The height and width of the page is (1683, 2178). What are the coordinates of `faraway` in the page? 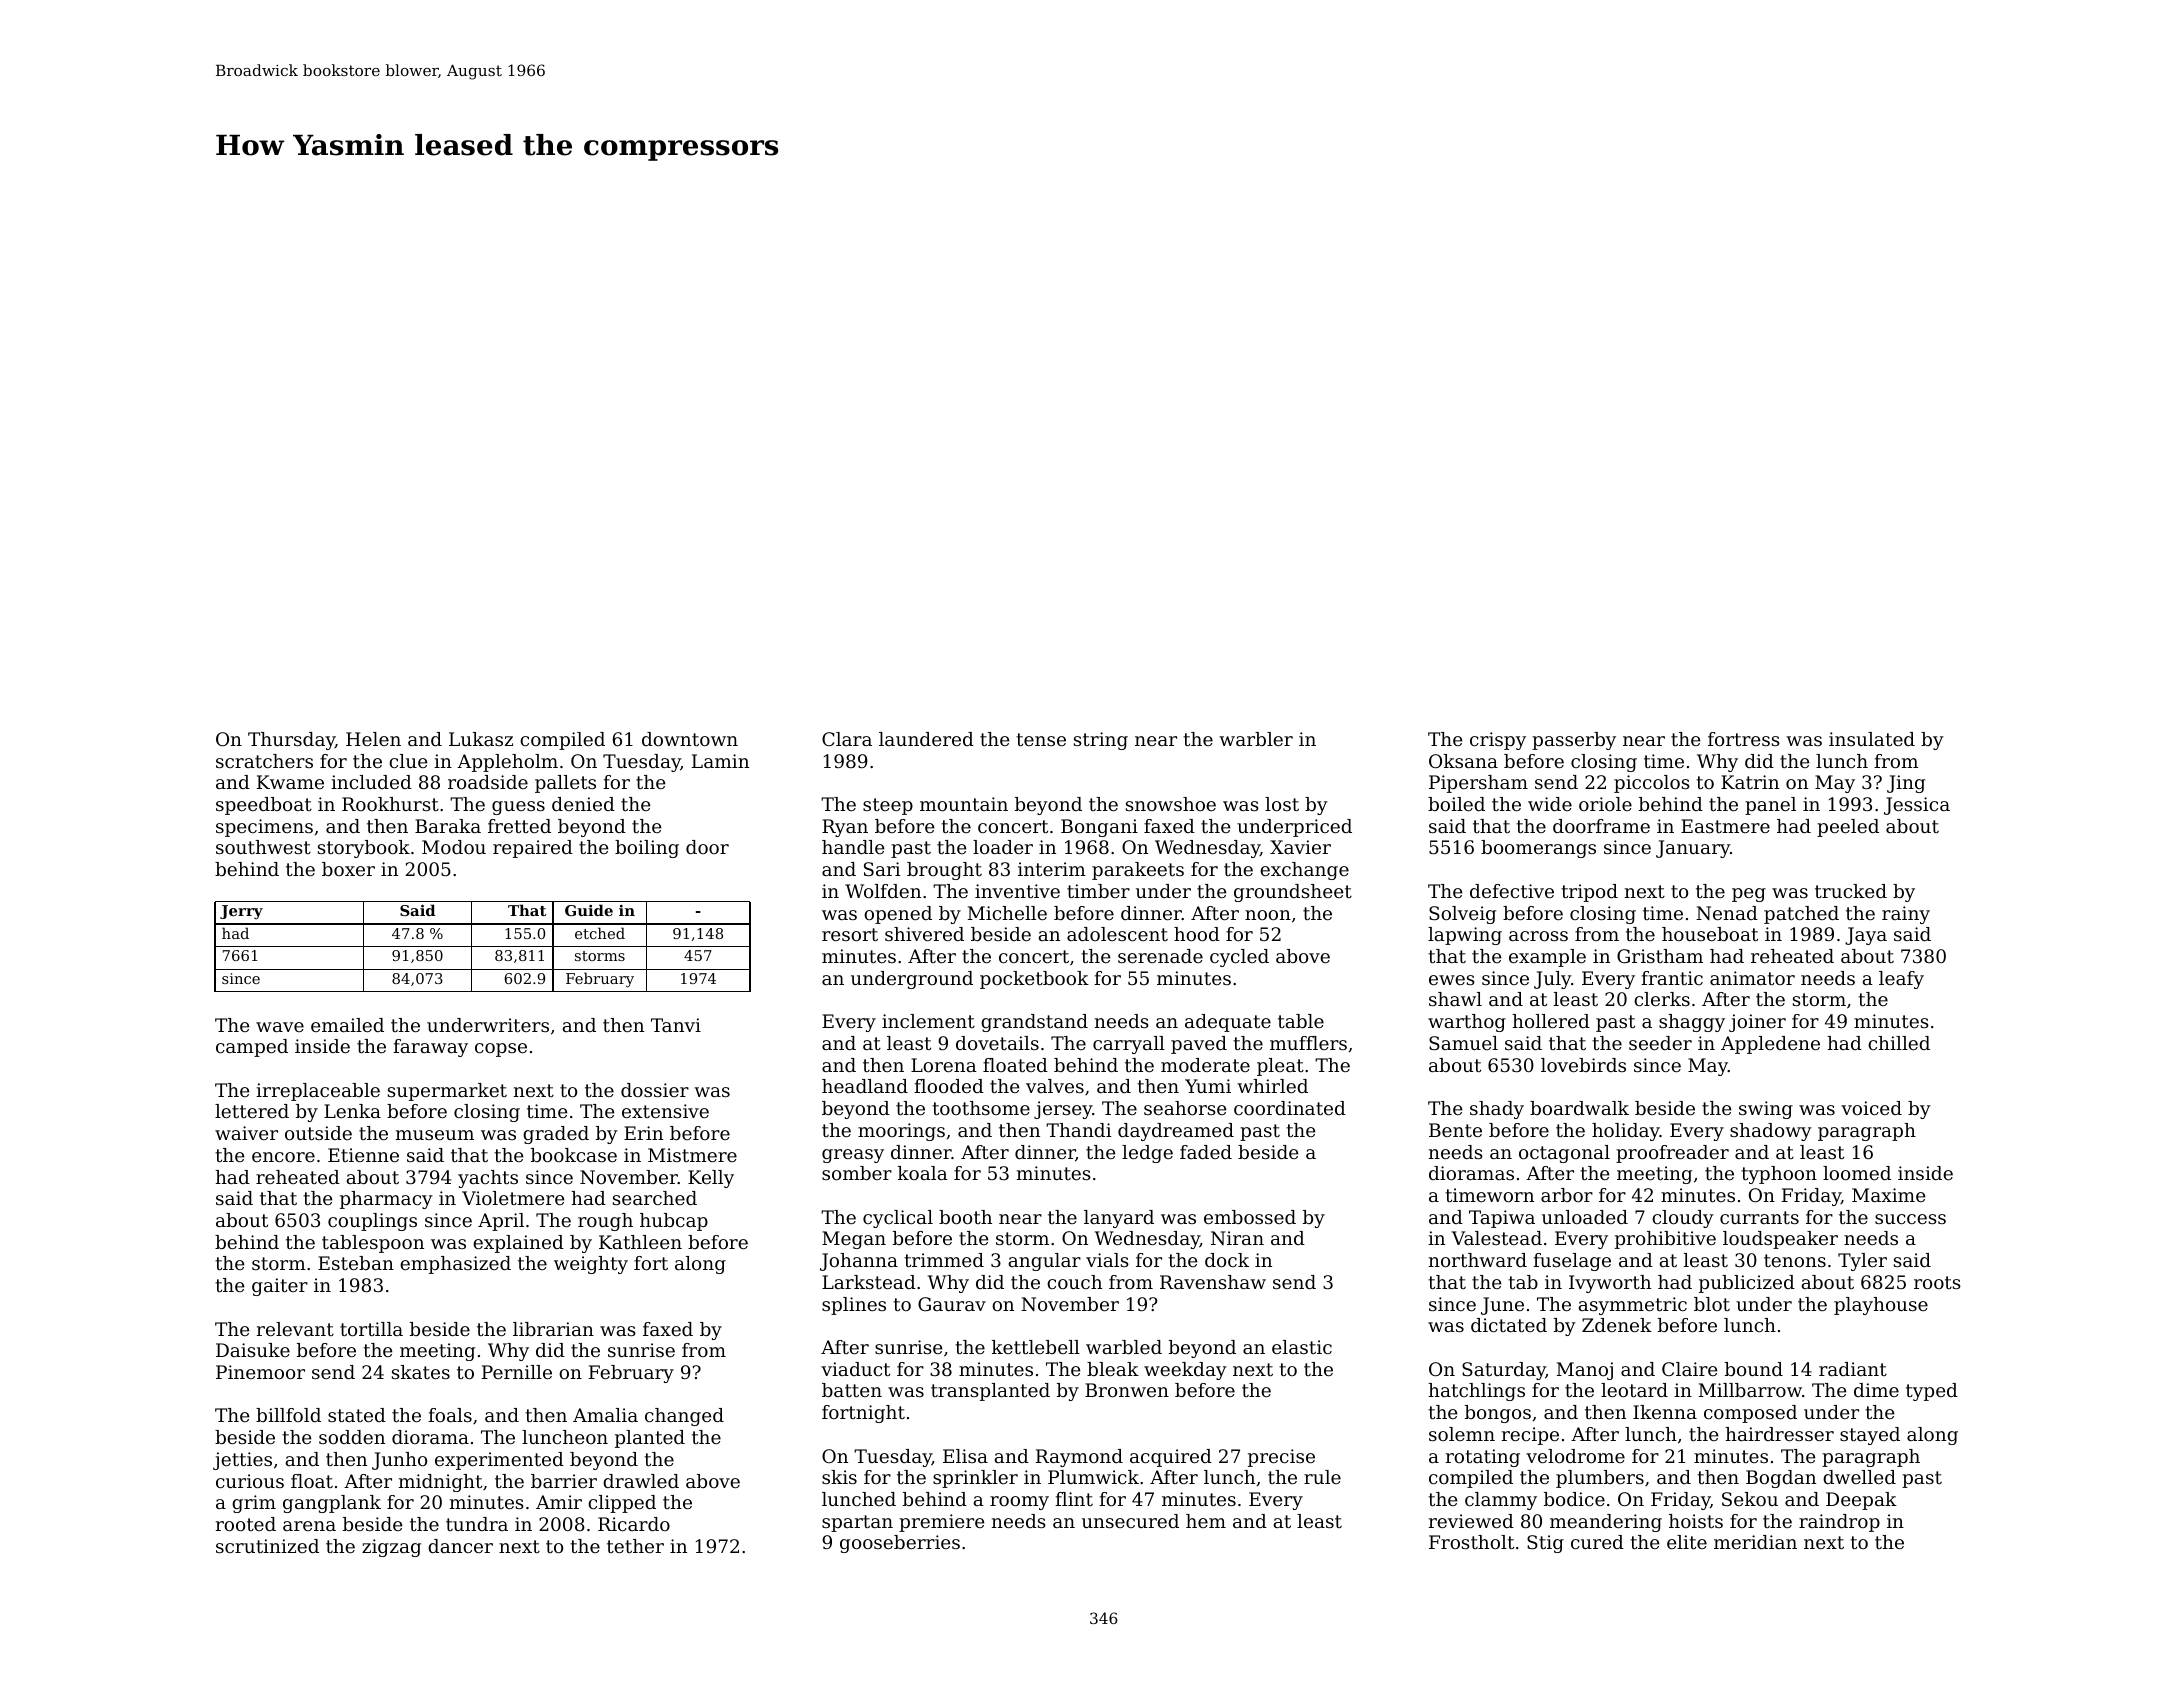 It's located at (430, 1048).
